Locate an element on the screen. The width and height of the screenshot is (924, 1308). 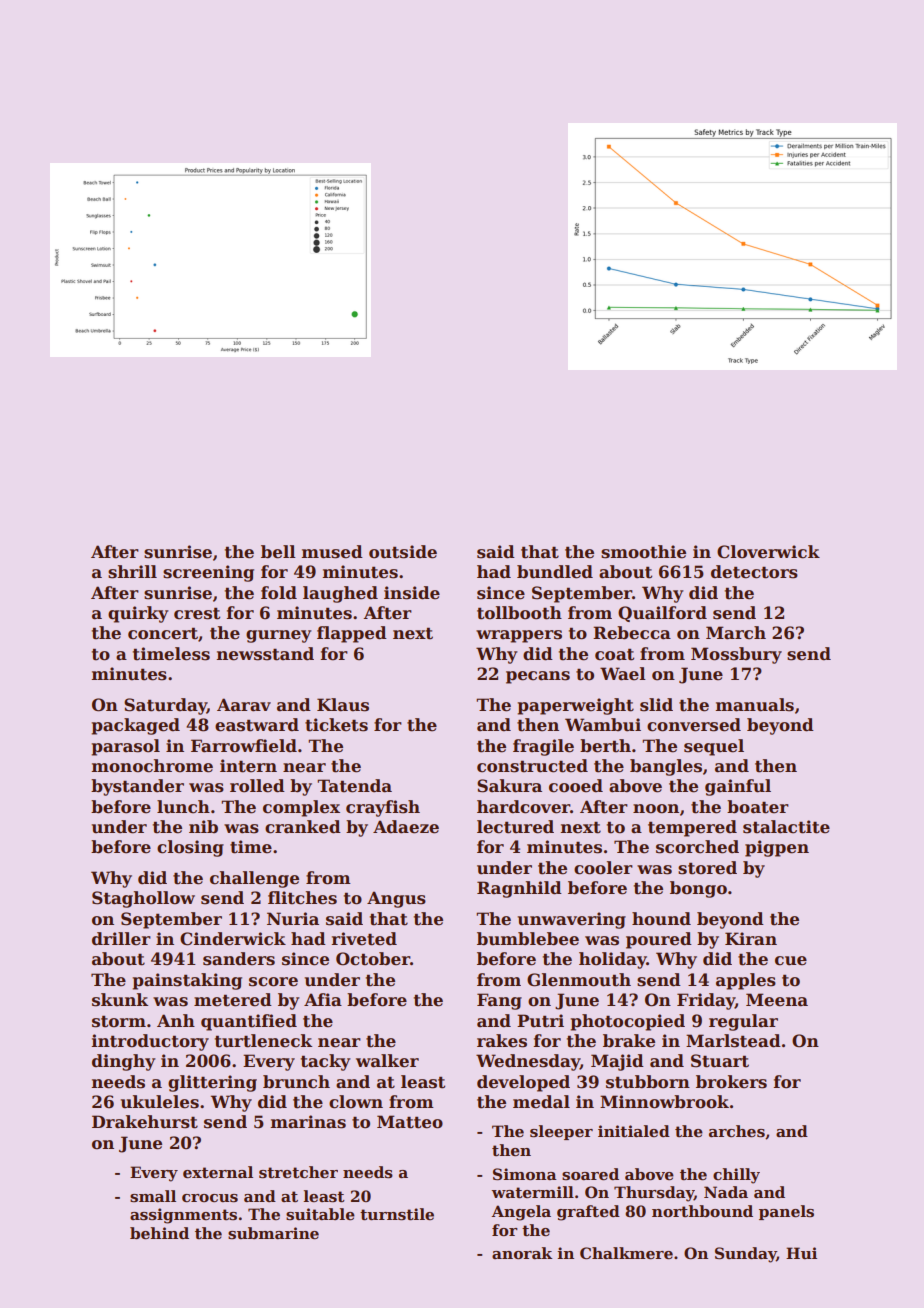
behind is located at coordinates (159, 1233).
